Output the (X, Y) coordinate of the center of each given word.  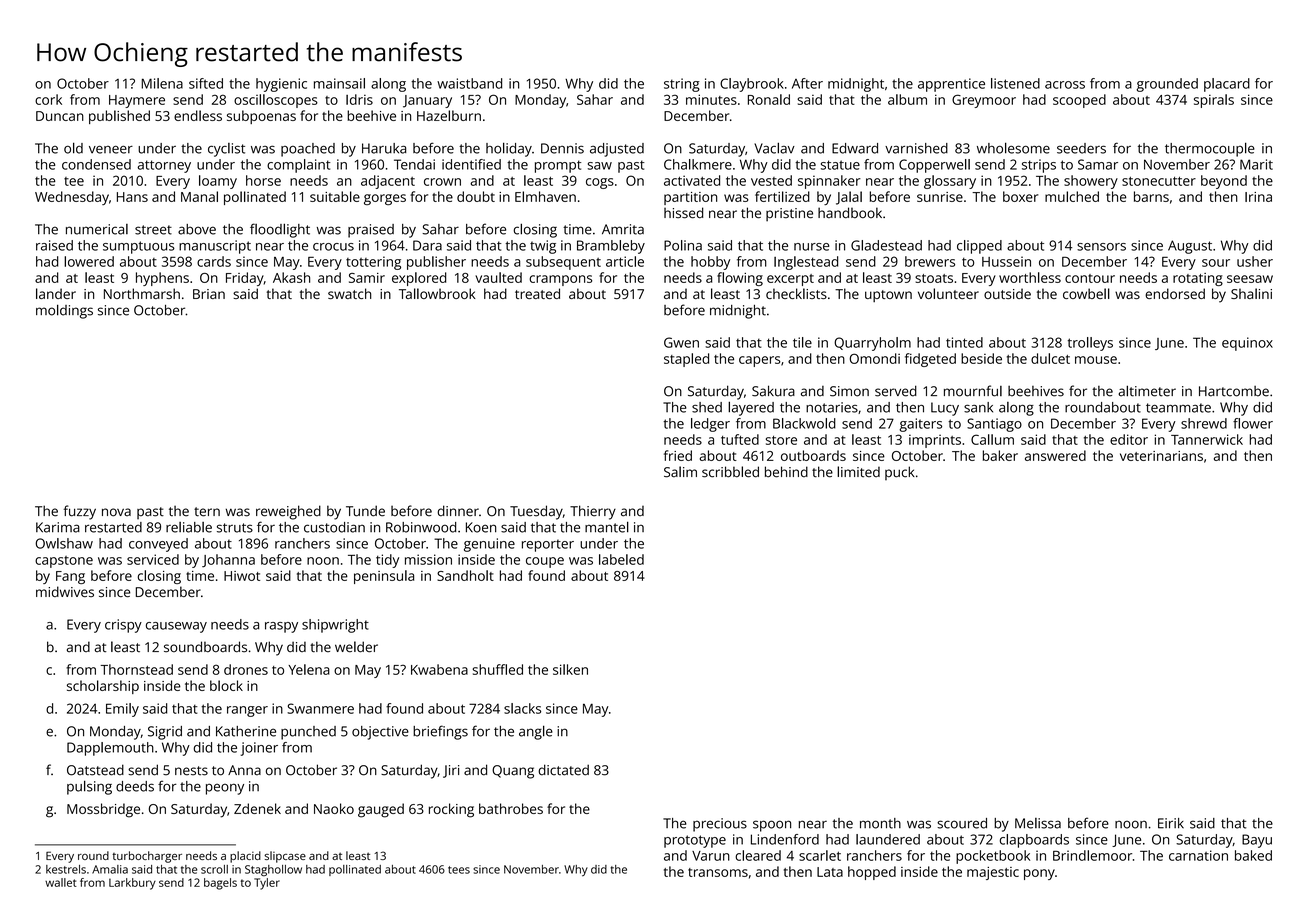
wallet (61, 882)
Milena (162, 83)
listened (1015, 83)
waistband (469, 83)
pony (1039, 874)
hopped (872, 873)
